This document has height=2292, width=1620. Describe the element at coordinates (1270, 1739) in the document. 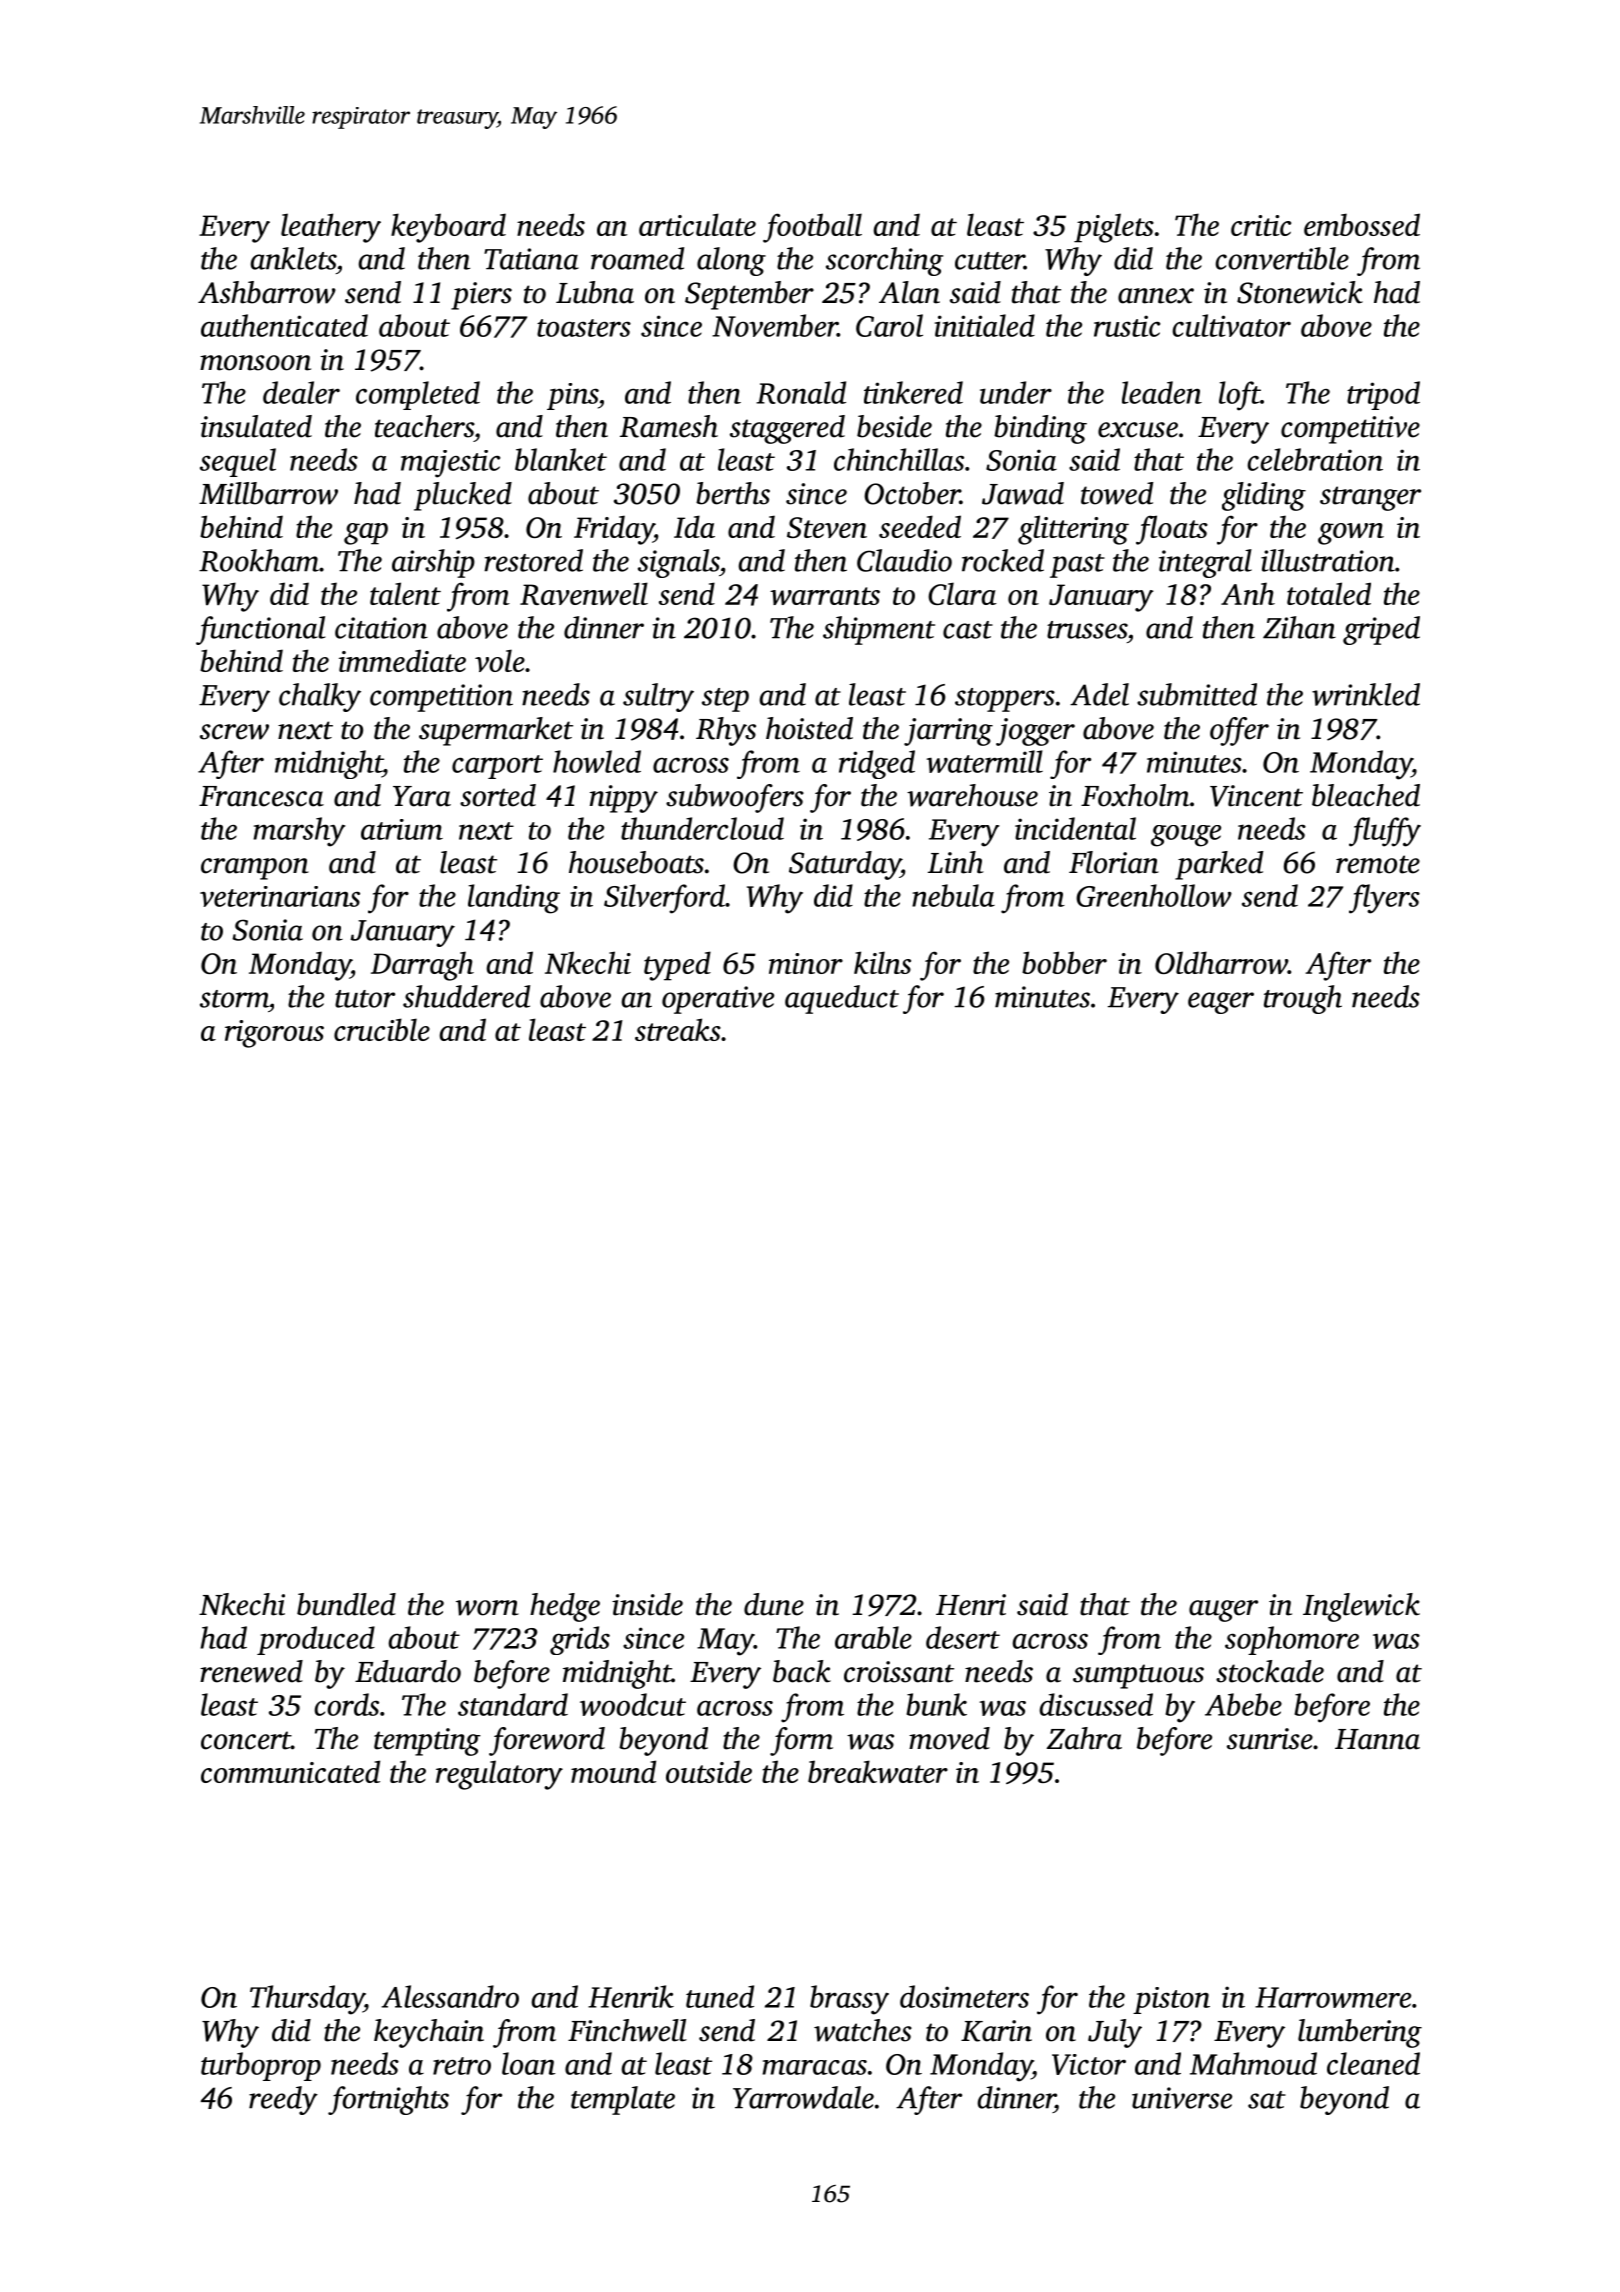

I see `sunrise` at that location.
